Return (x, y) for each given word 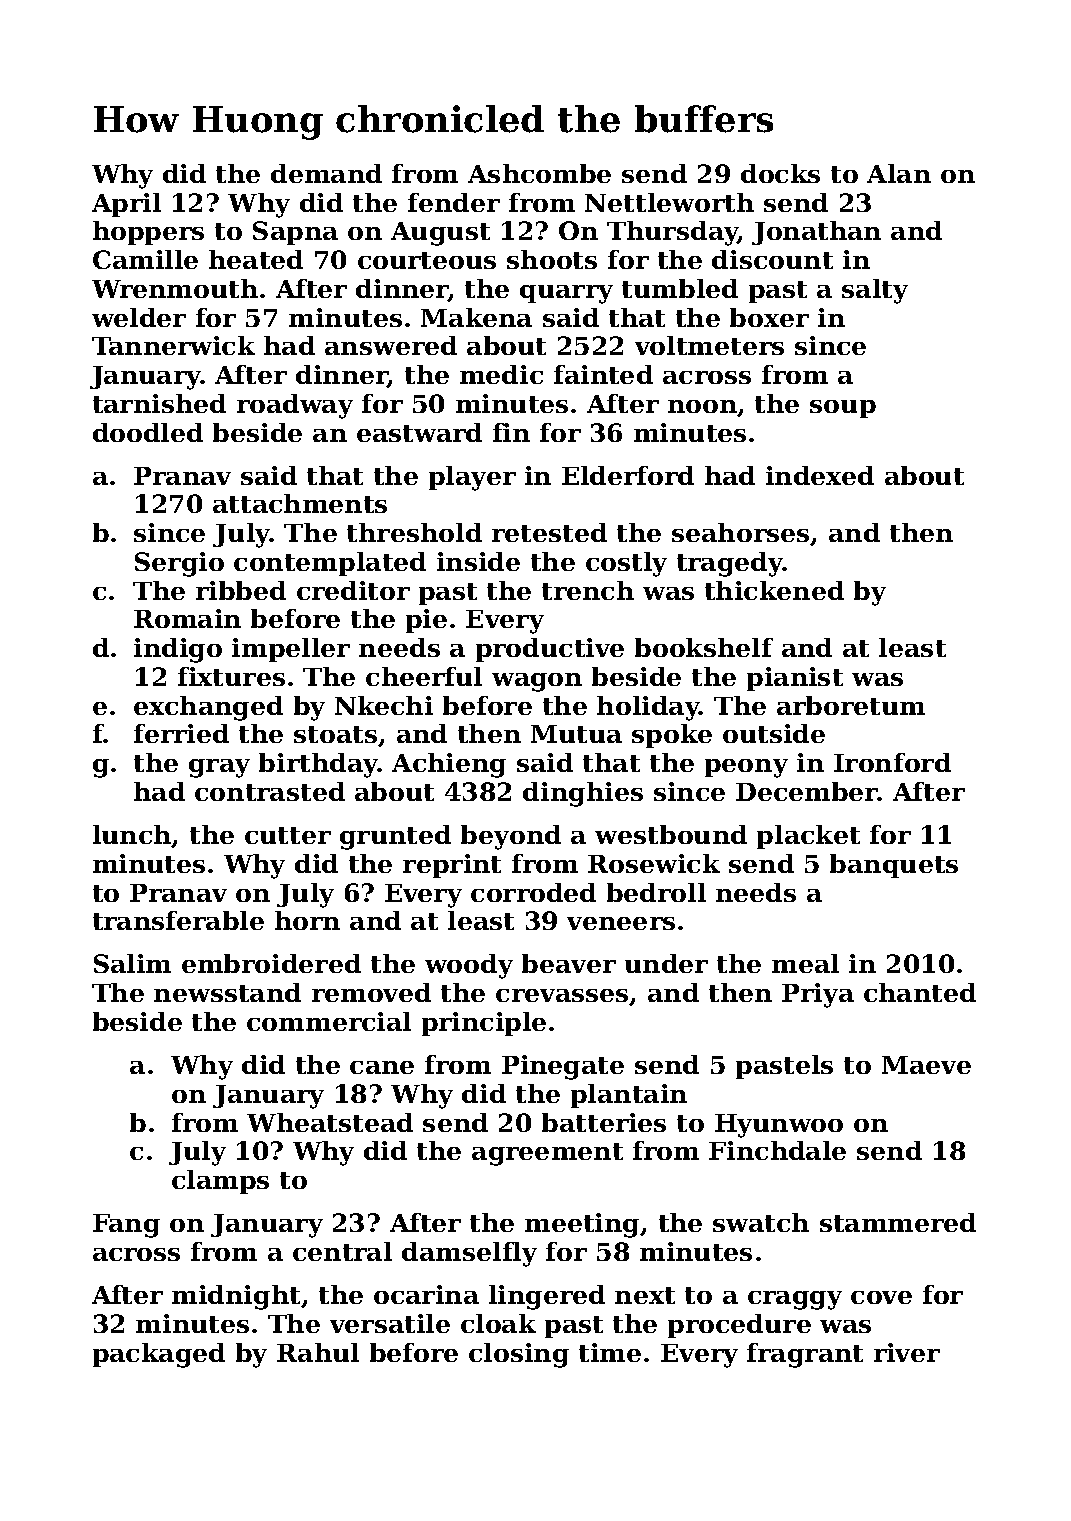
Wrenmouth (175, 288)
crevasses (563, 997)
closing (519, 1355)
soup (843, 409)
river (907, 1352)
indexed (820, 475)
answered (391, 345)
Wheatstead (330, 1122)
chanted (920, 992)
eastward (419, 432)
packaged (159, 1355)
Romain (187, 618)
